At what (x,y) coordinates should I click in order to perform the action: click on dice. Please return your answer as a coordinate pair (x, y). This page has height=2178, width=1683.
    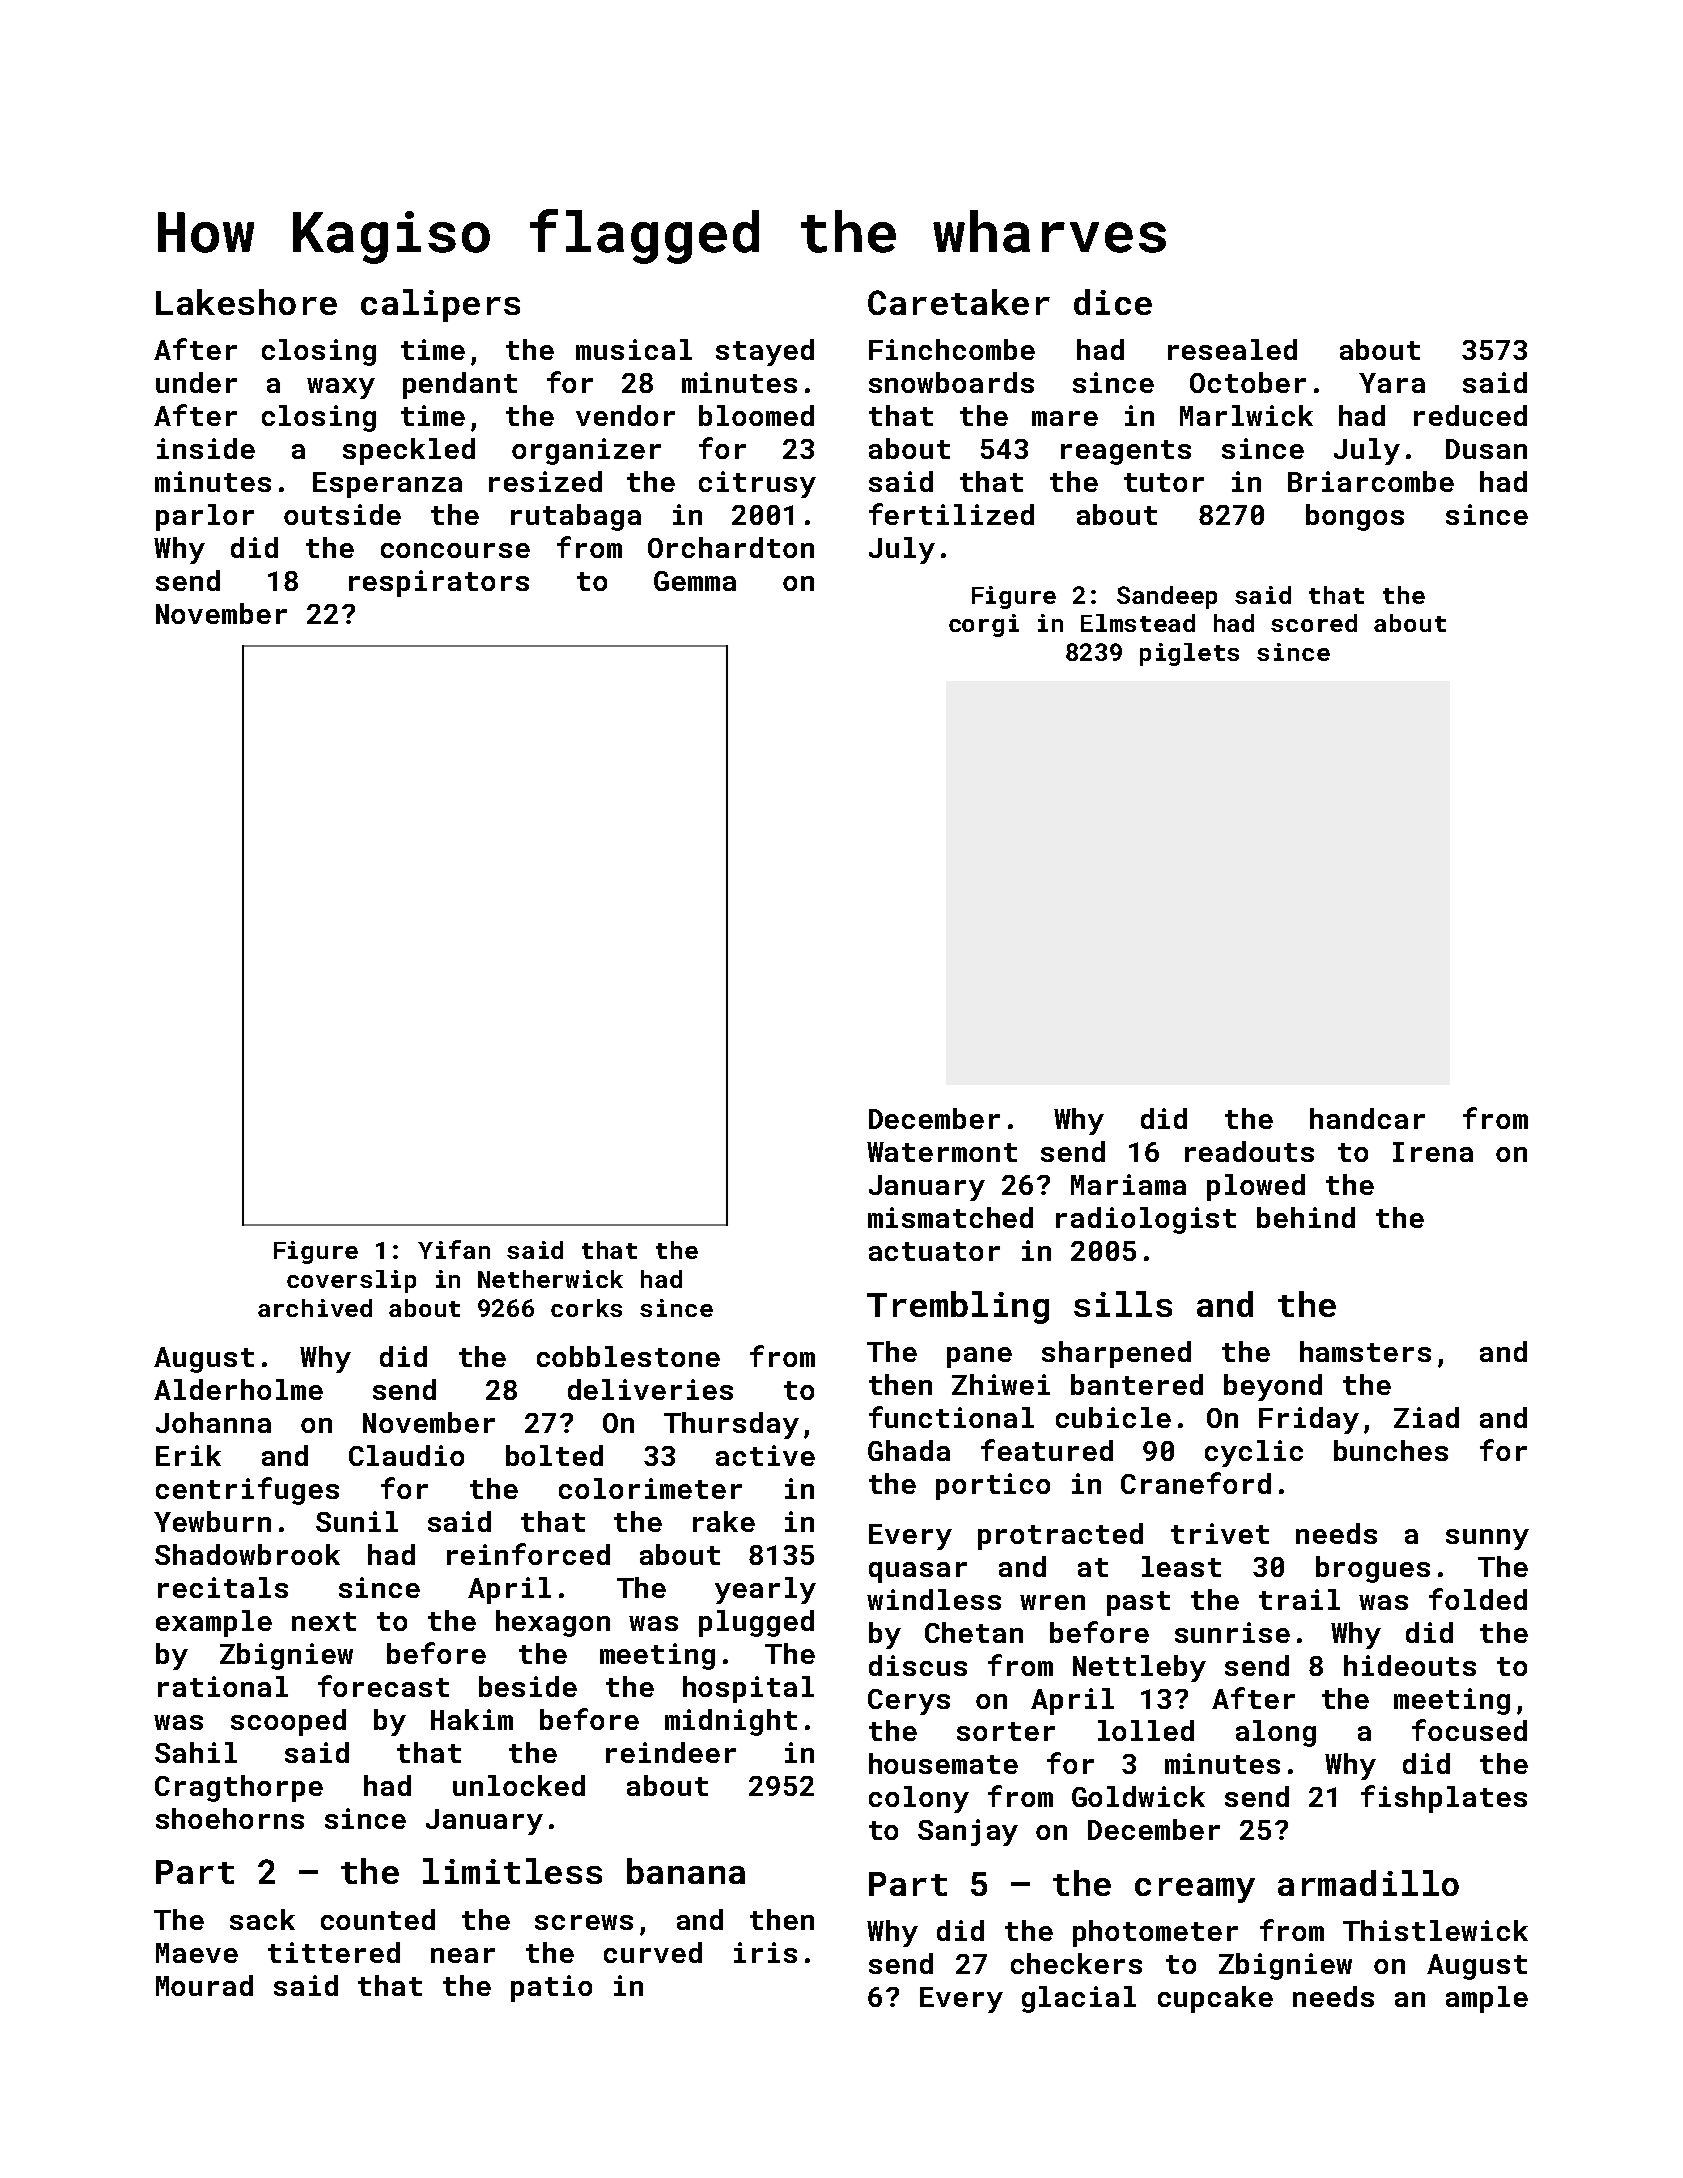
    Looking at the image, I should click on (1113, 302).
